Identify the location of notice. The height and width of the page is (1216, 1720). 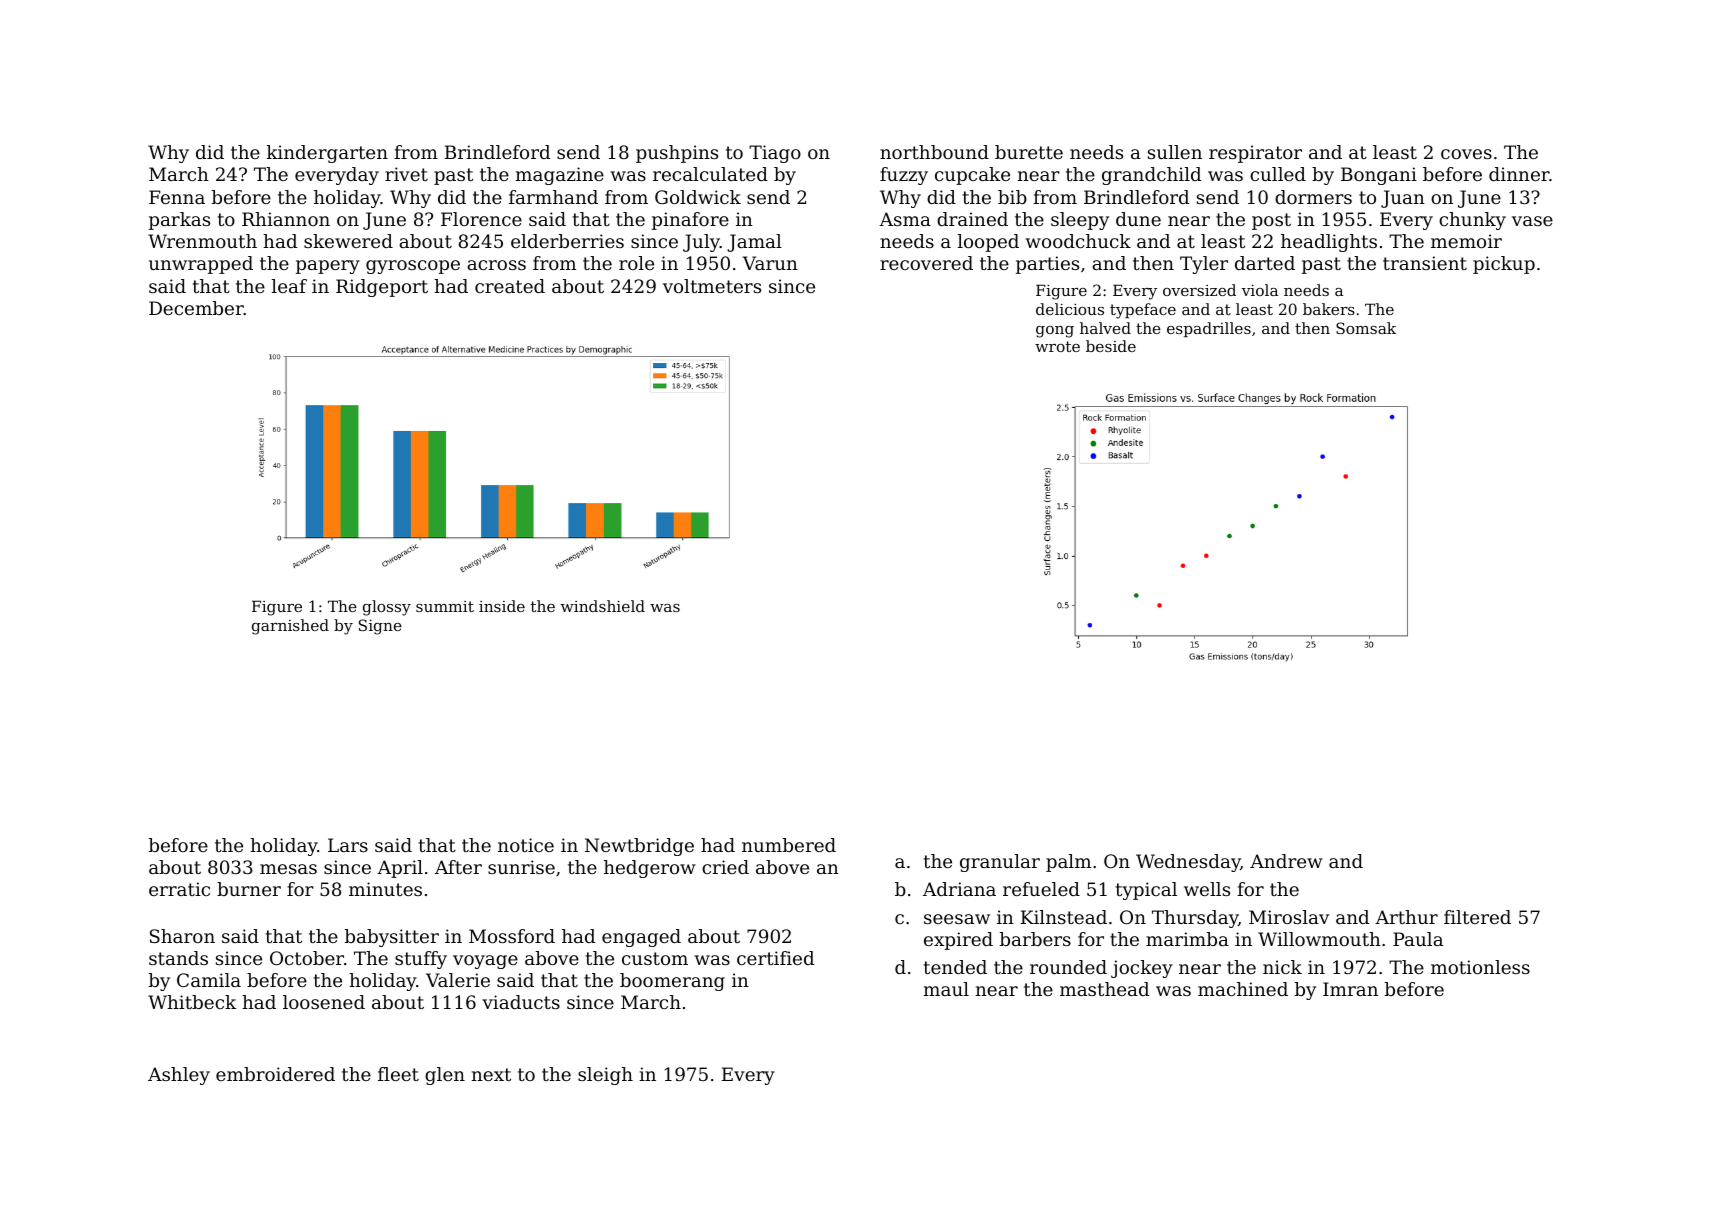
(526, 845).
